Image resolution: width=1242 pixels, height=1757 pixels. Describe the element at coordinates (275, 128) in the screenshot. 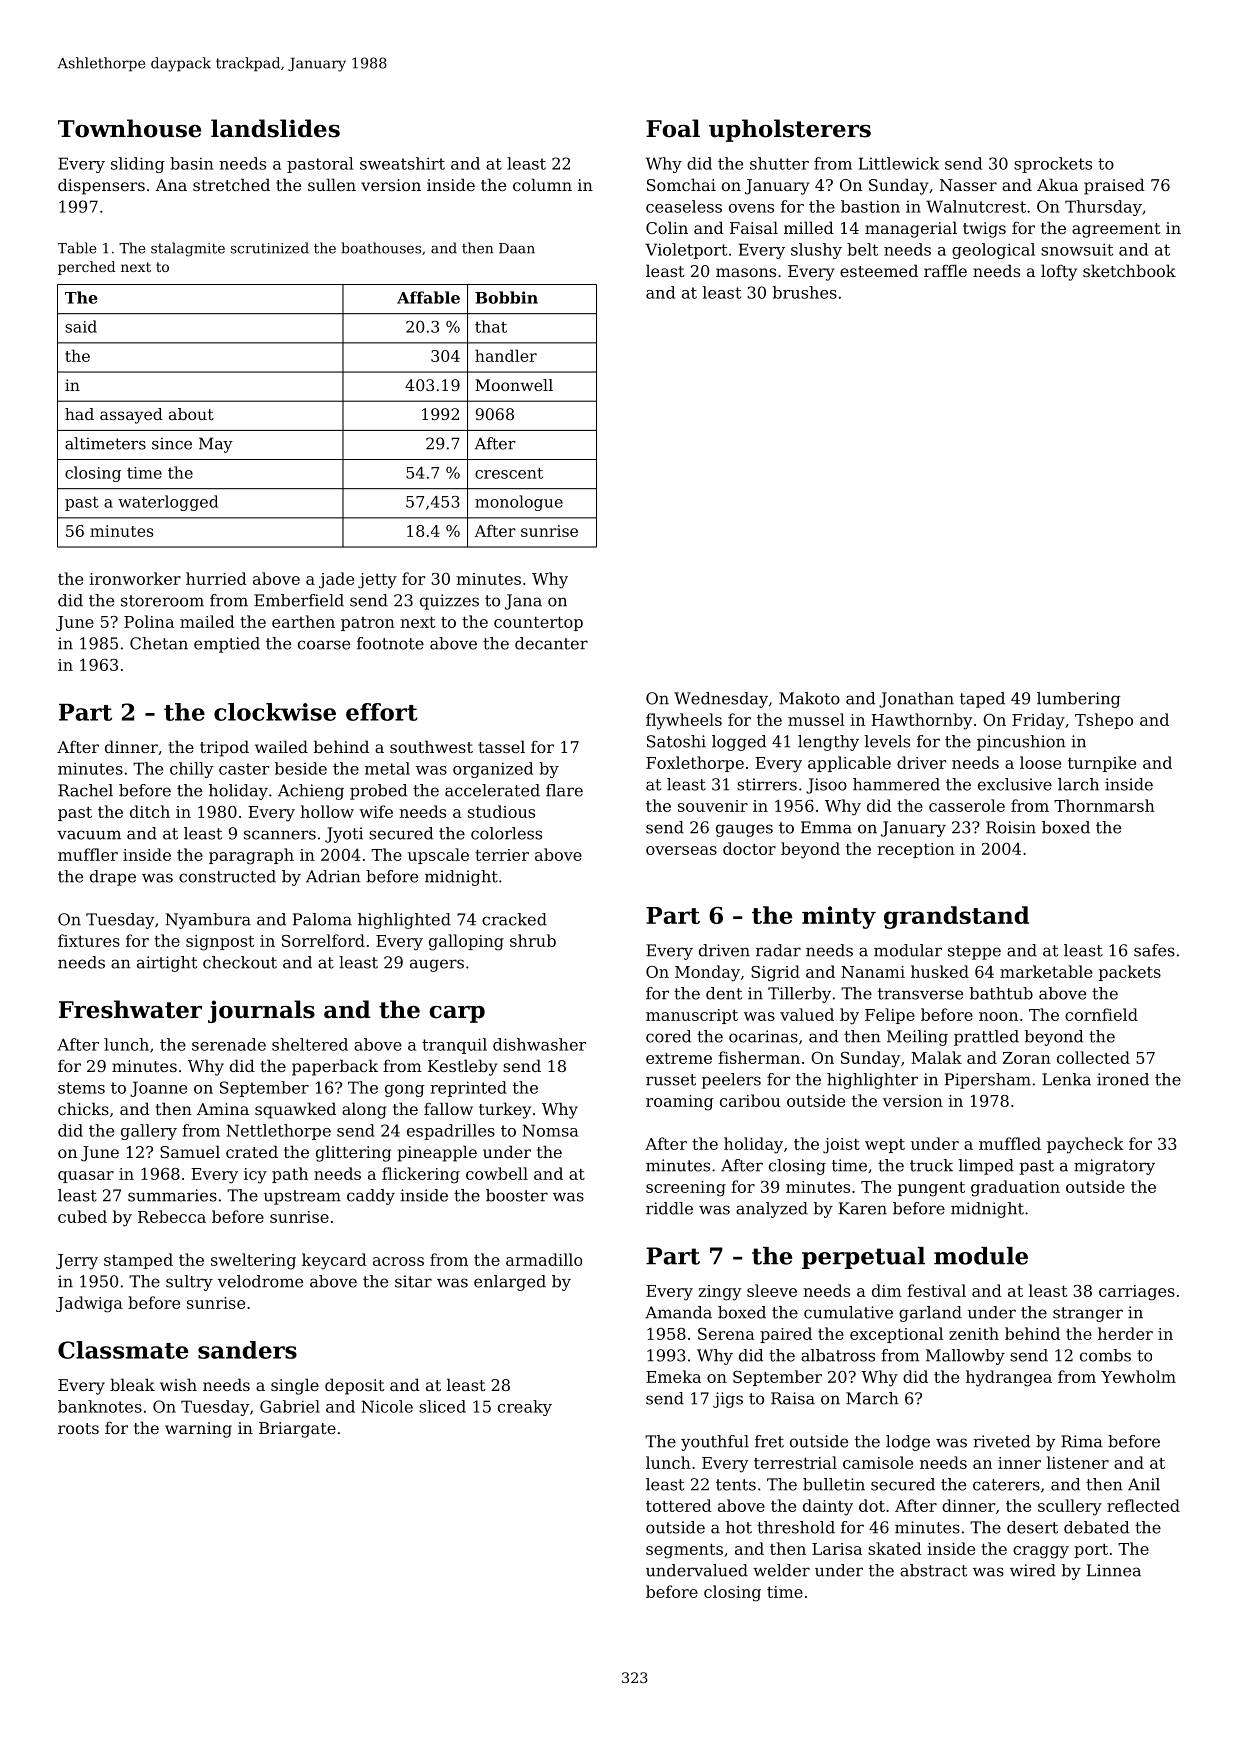

I see `landslides` at that location.
